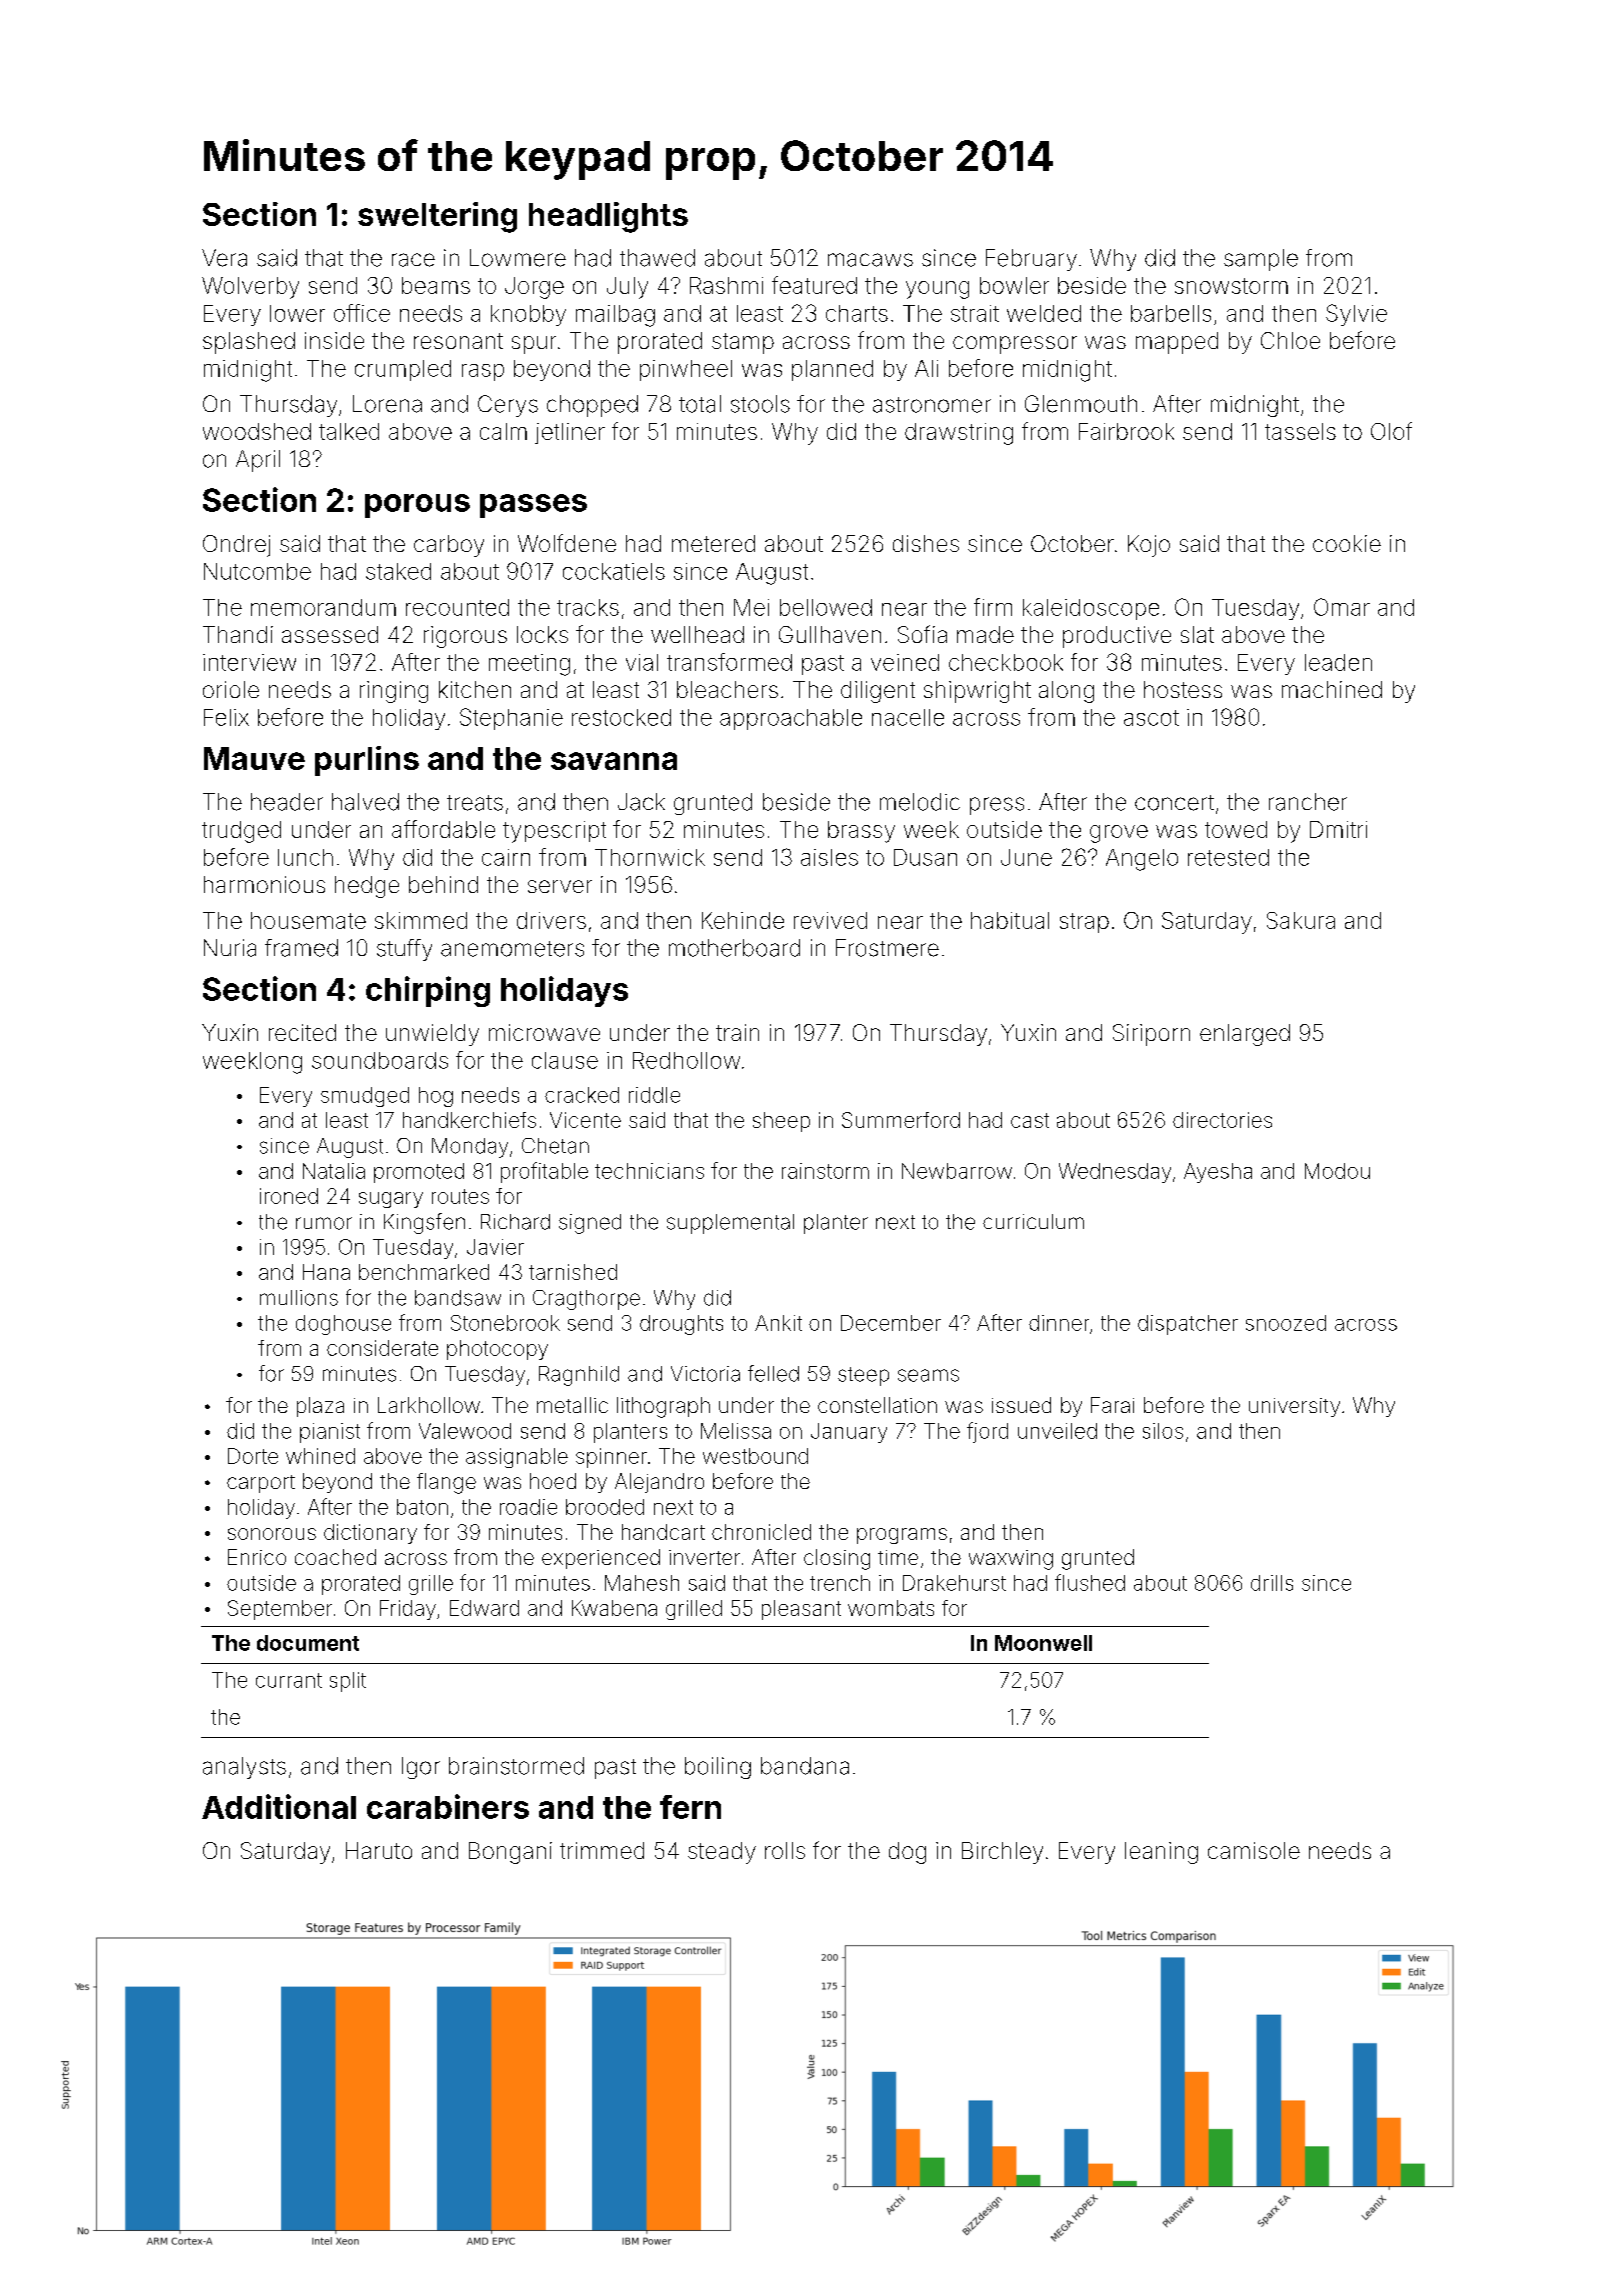 The image size is (1620, 2292). What do you see at coordinates (785, 1850) in the page?
I see `rolls` at bounding box center [785, 1850].
